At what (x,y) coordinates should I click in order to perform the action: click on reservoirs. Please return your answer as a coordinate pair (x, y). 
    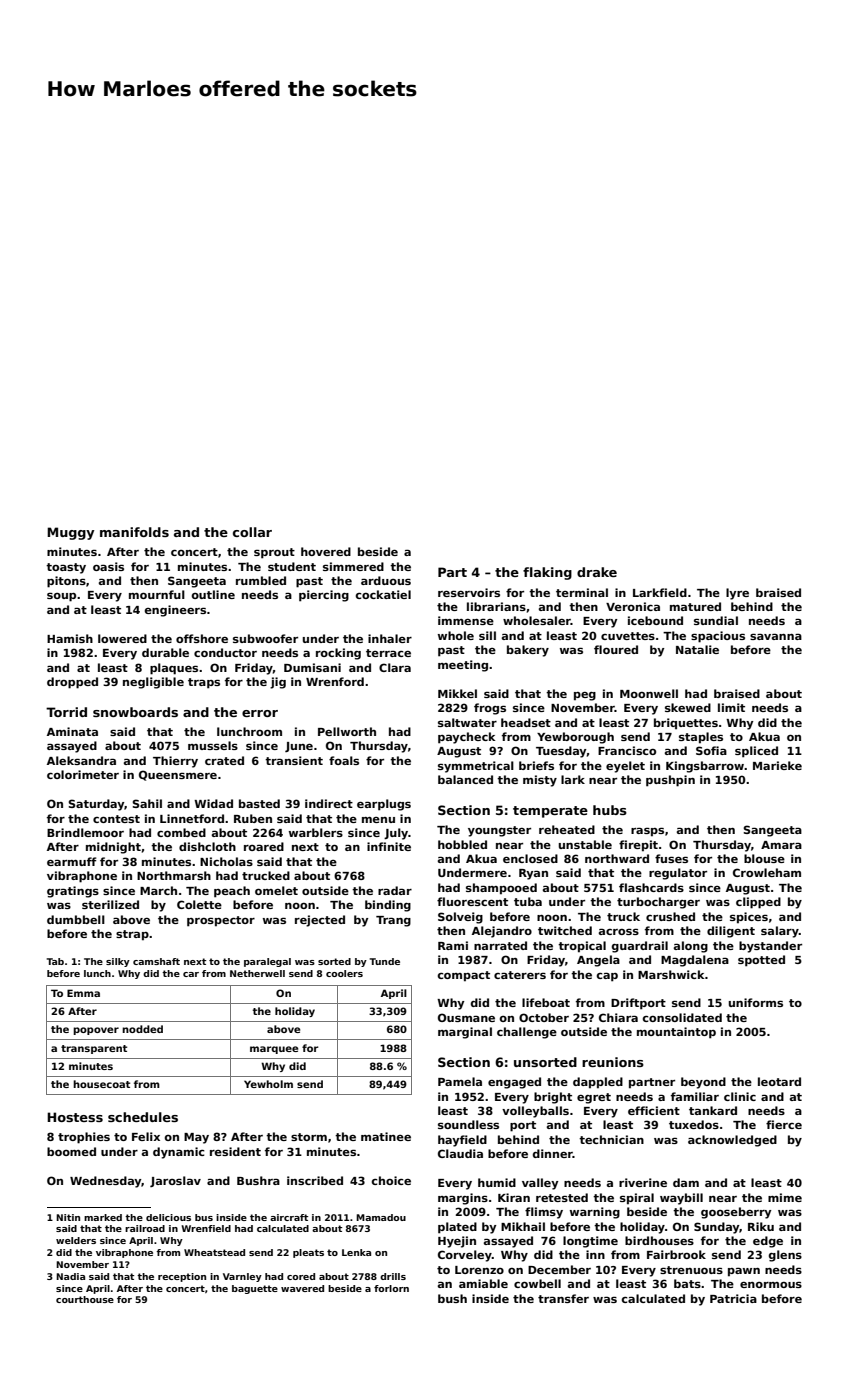
    Looking at the image, I should click on (469, 592).
